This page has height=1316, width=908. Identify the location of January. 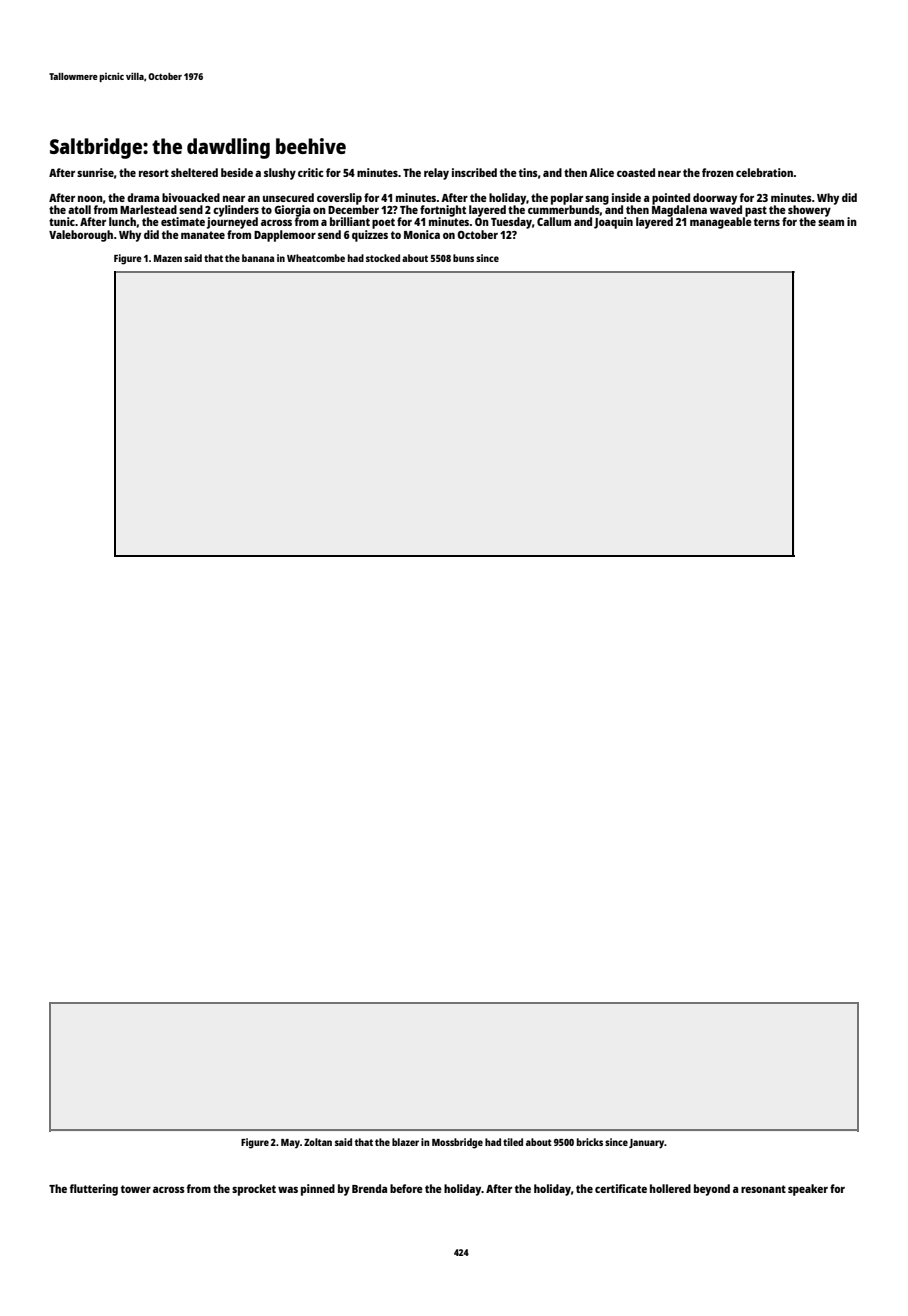
(646, 1144).
